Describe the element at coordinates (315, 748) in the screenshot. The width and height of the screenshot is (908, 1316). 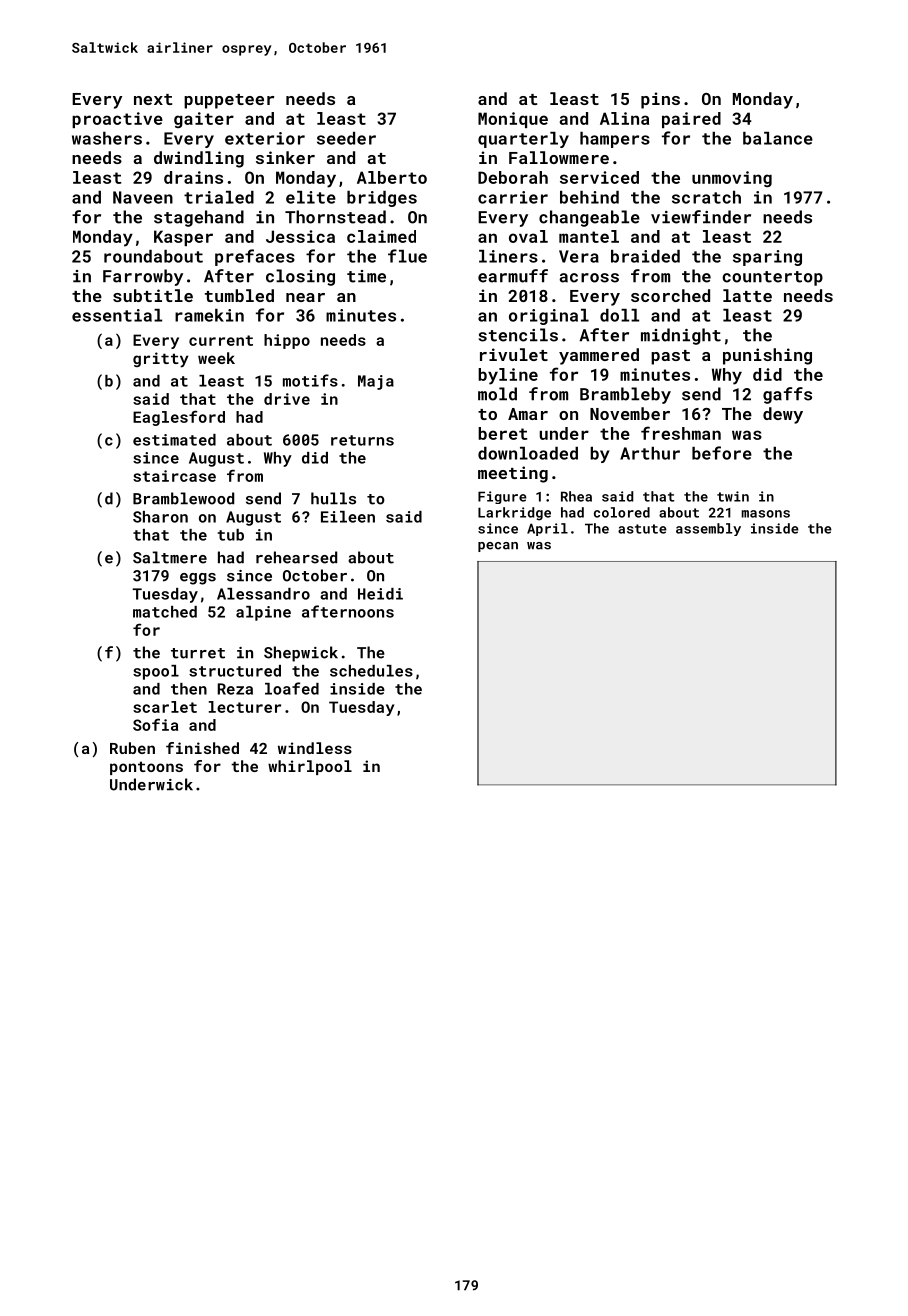
I see `windless` at that location.
